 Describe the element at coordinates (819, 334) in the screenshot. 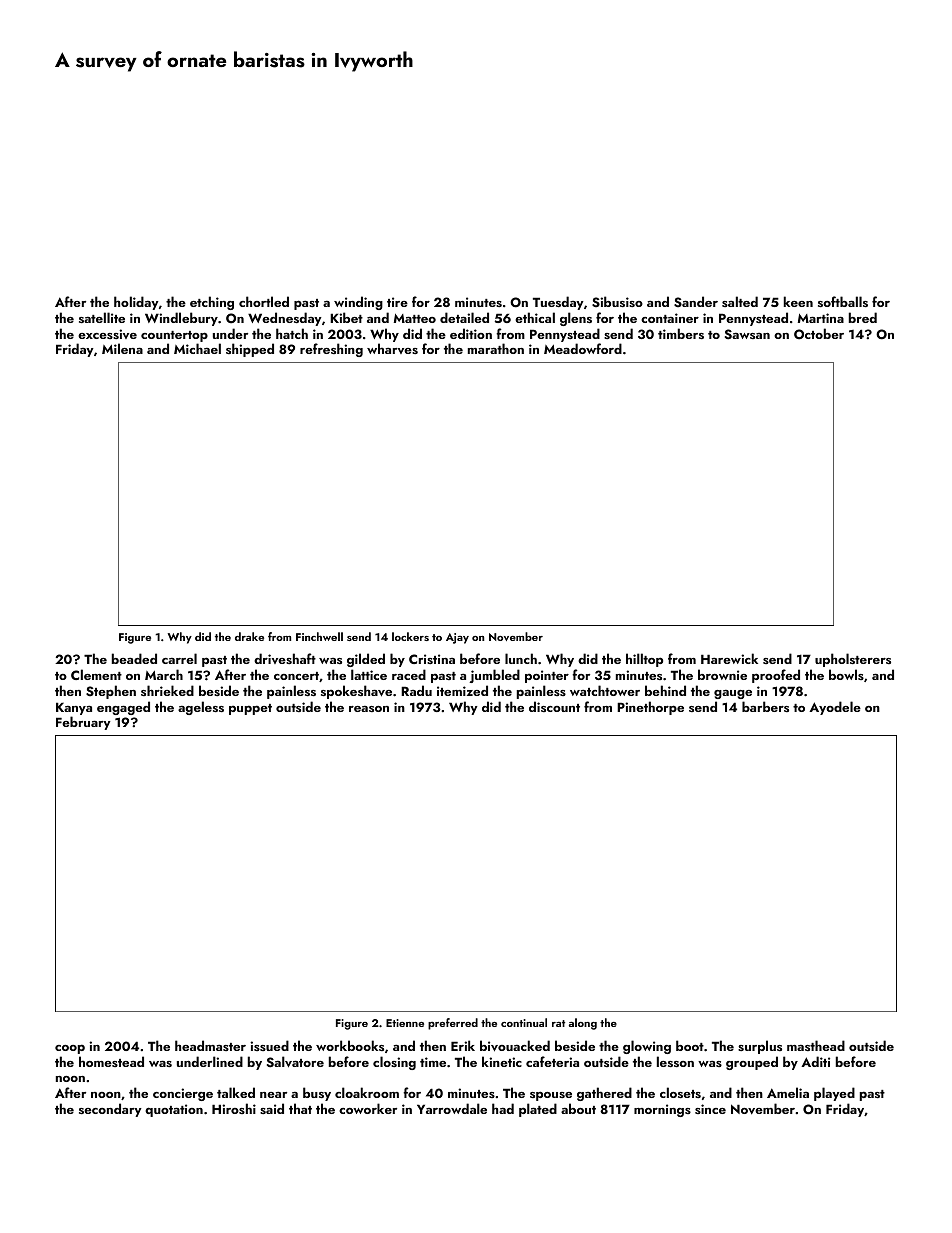

I see `October` at that location.
